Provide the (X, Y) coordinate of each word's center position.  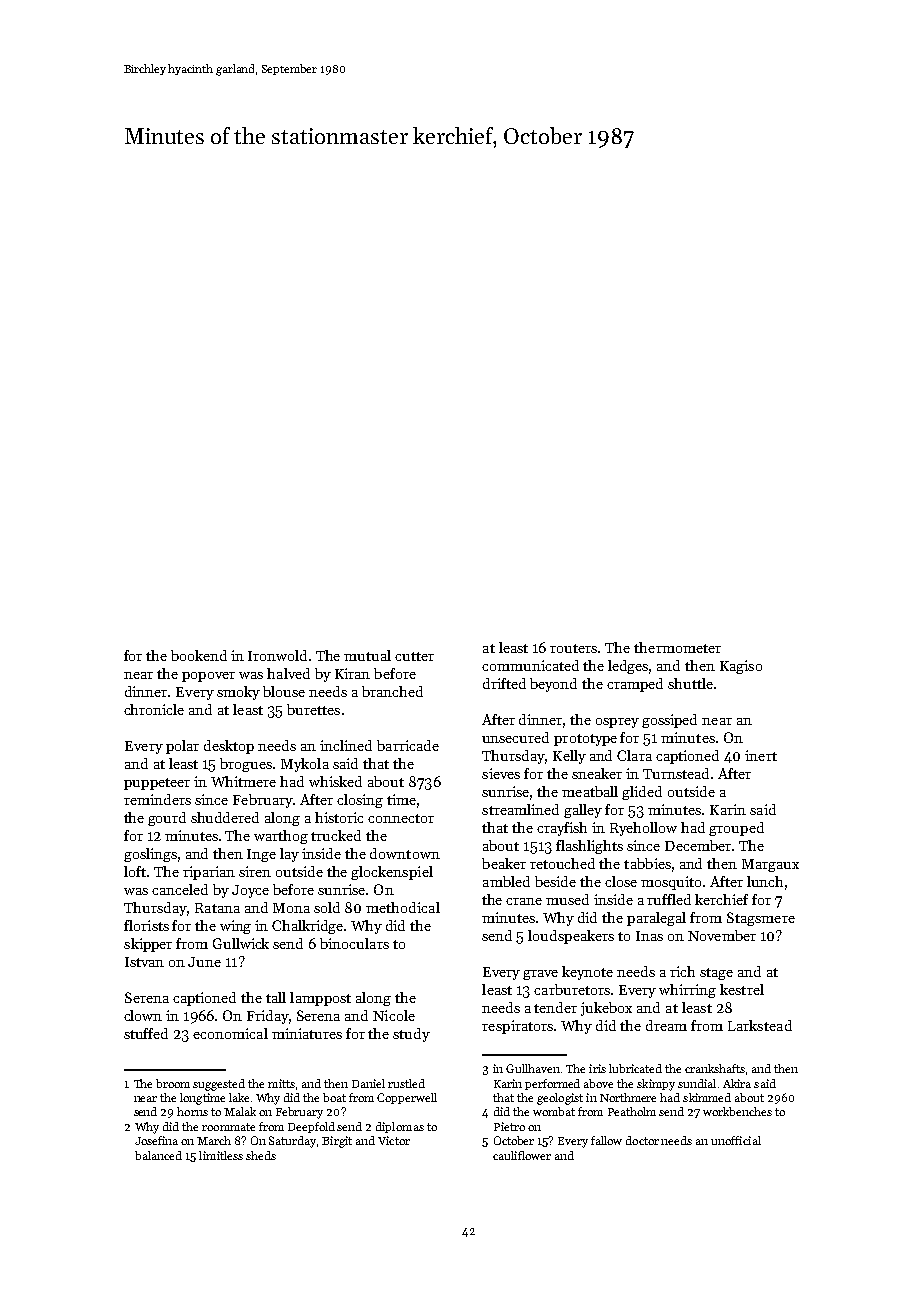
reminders (157, 799)
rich (682, 971)
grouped (736, 829)
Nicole (394, 1015)
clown (143, 1015)
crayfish (562, 829)
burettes (313, 709)
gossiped (669, 721)
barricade (408, 745)
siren (255, 871)
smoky (238, 693)
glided (642, 793)
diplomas (400, 1127)
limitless (221, 1155)
